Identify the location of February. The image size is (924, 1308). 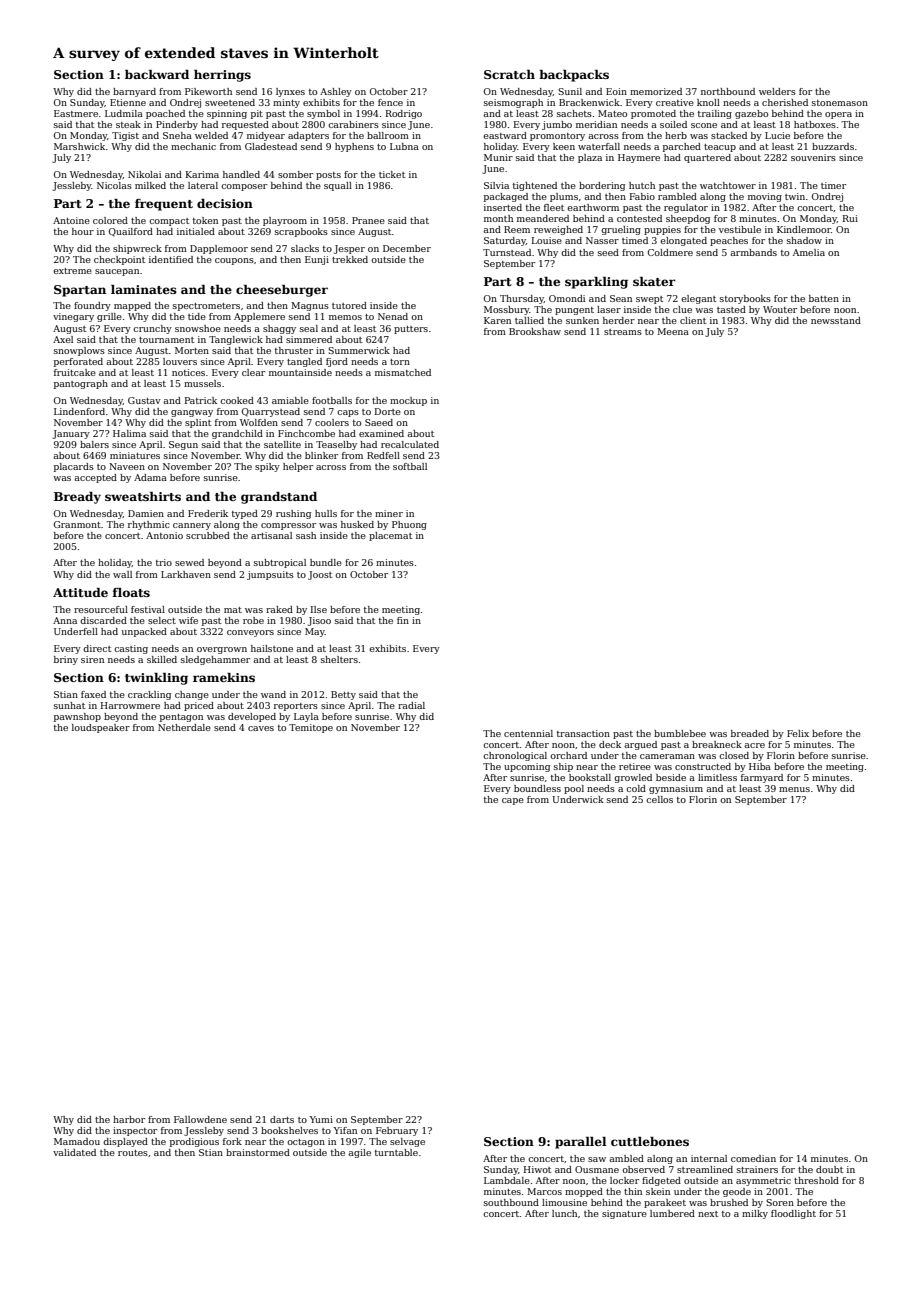
(397, 1131).
